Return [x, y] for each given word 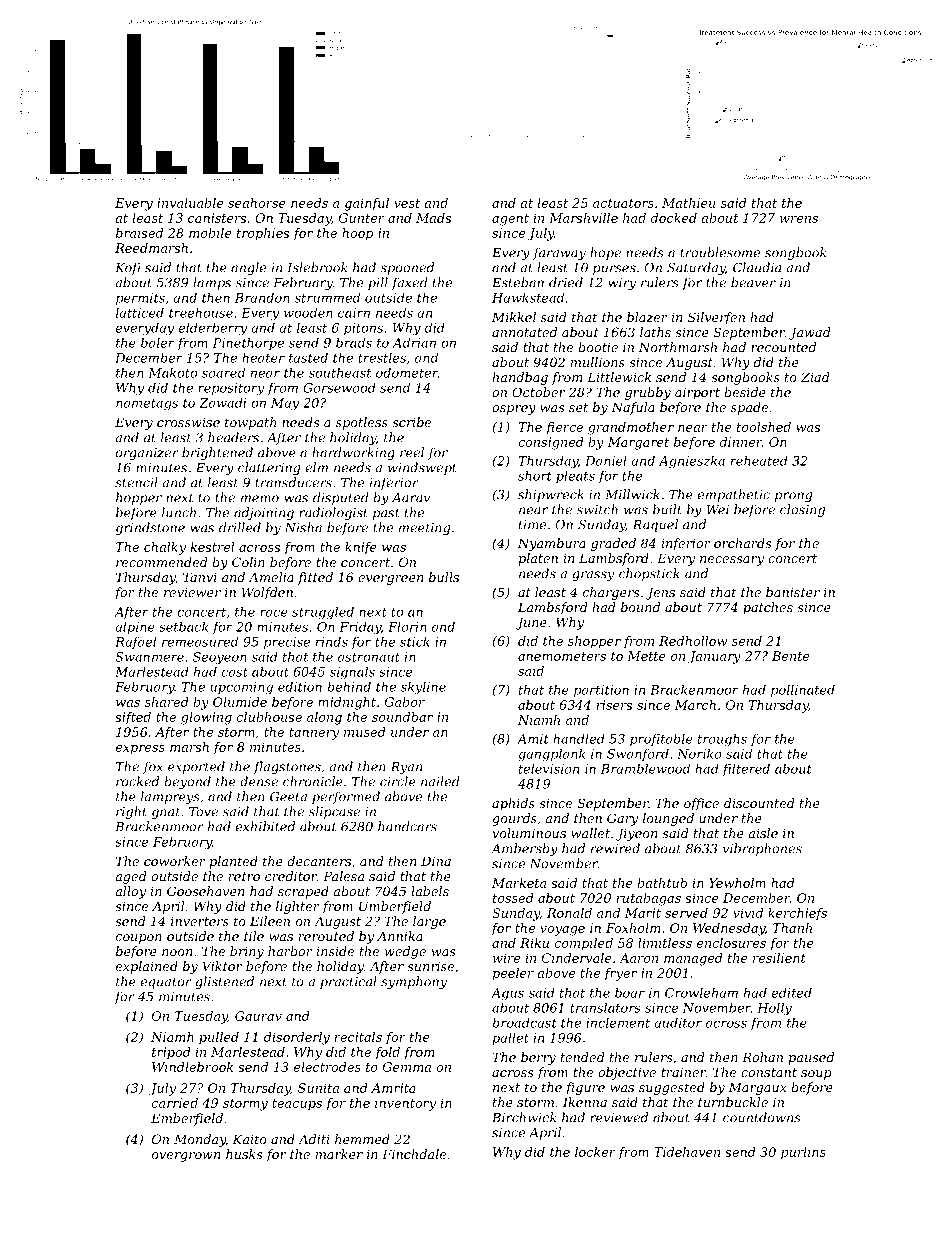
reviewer [192, 592]
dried [566, 282]
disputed [341, 498]
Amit [533, 739]
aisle [763, 833]
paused [811, 1058]
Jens [660, 593]
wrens [799, 219]
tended [583, 1057]
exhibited [265, 826]
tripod [171, 1053]
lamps [212, 283]
